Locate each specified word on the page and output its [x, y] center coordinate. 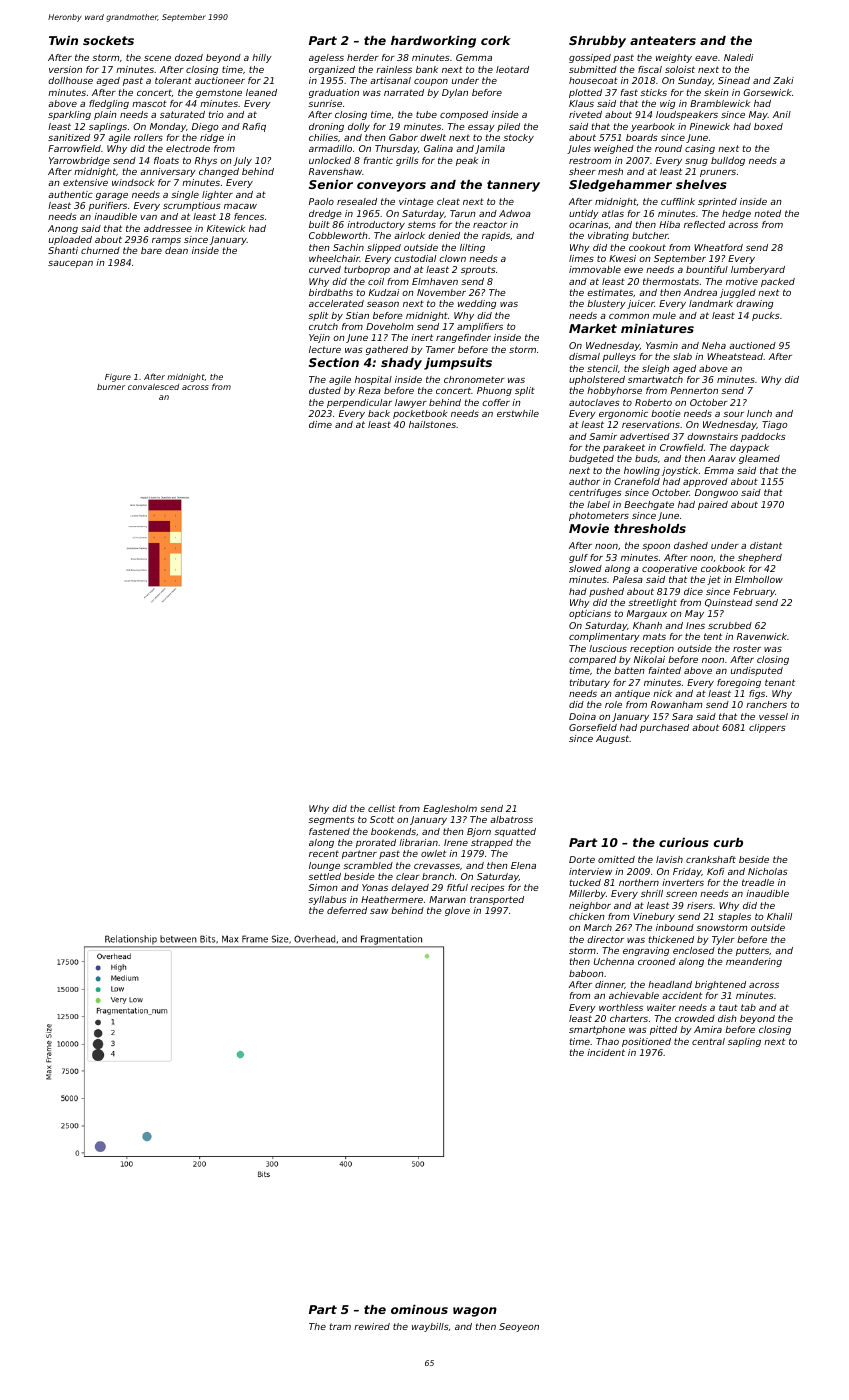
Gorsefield [593, 727]
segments [331, 820]
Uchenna [614, 961]
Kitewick [226, 228]
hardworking [433, 42]
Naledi [738, 57]
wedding [477, 304]
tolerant [173, 80]
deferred [347, 910]
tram [340, 1326]
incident [606, 1052]
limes [581, 258]
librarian [418, 842]
